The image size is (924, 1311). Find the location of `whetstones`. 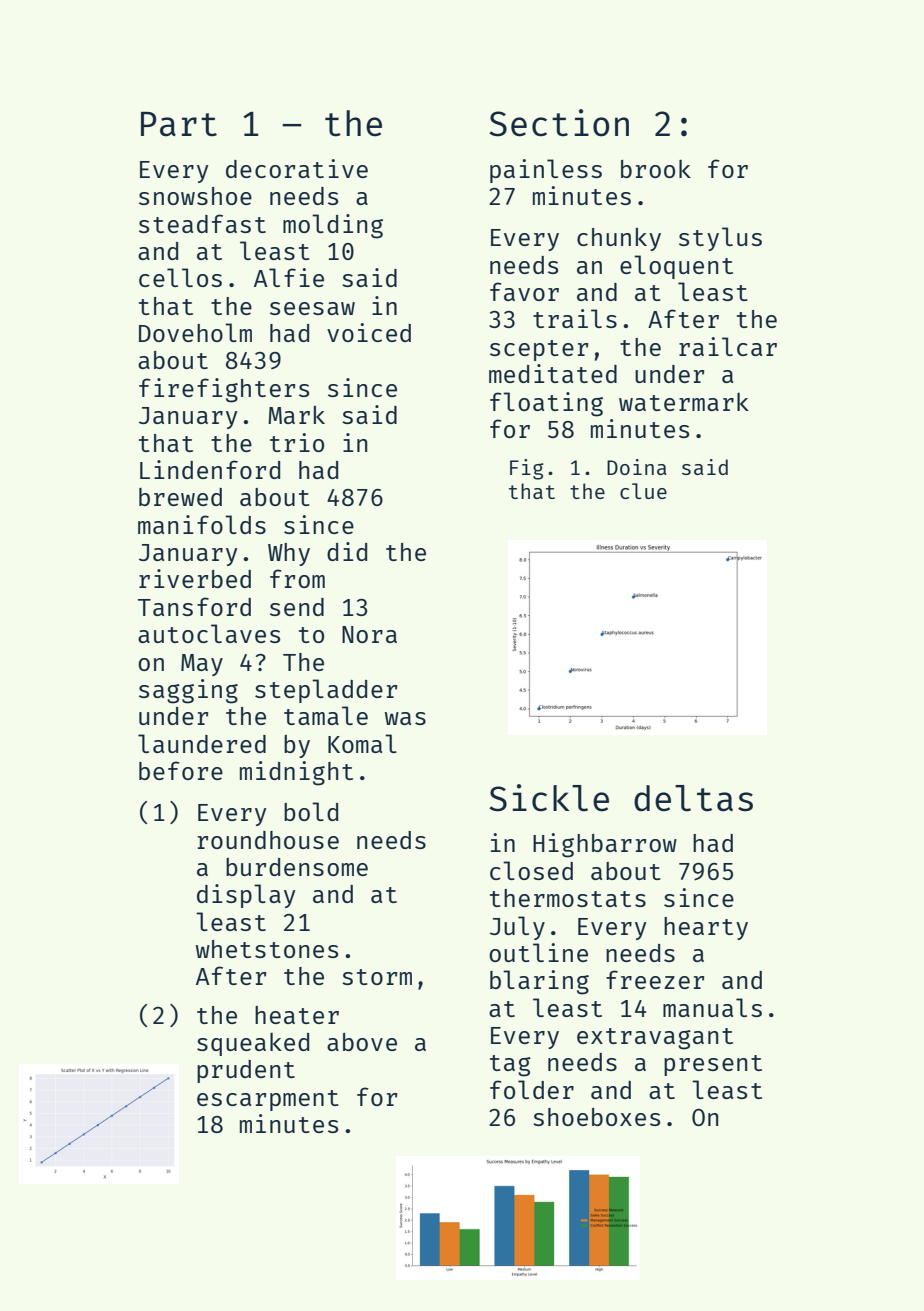

whetstones is located at coordinates (267, 949).
